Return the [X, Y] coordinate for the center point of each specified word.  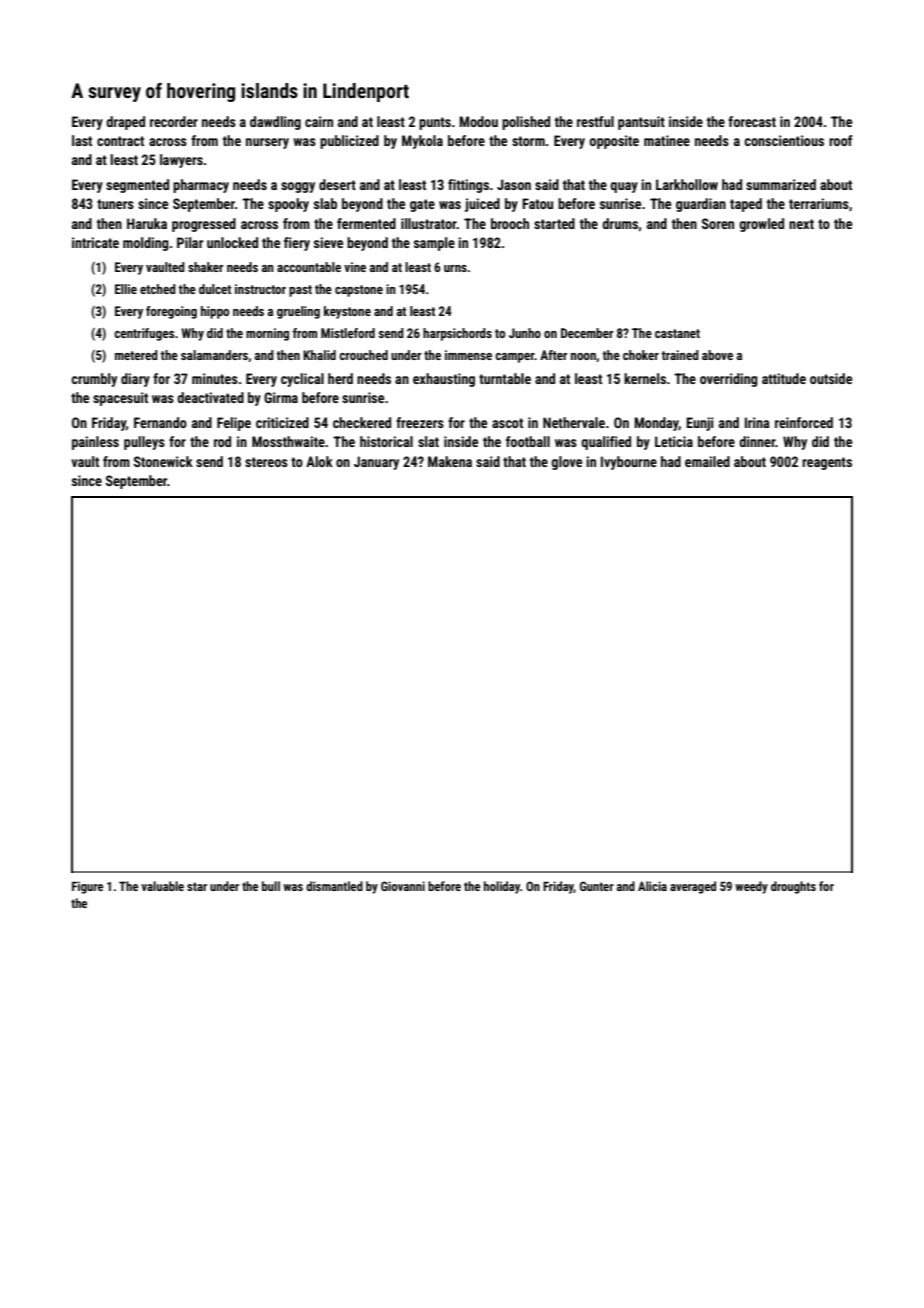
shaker [205, 267]
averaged [693, 887]
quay [624, 187]
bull [271, 886]
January [376, 463]
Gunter [597, 886]
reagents [827, 463]
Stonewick [163, 461]
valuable [162, 886]
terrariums [819, 203]
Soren [718, 223]
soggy [298, 187]
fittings [468, 186]
